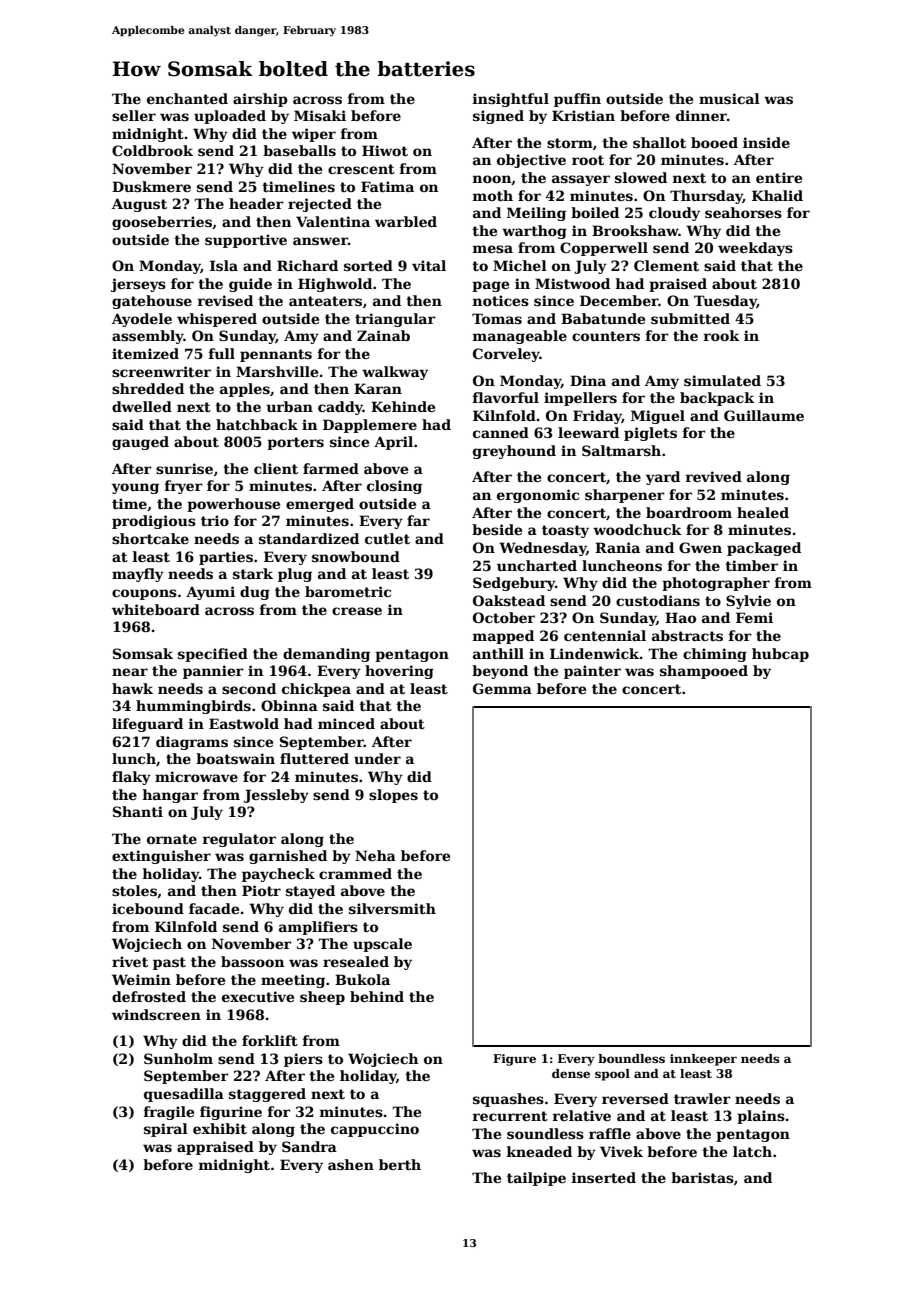  What do you see at coordinates (303, 1060) in the document?
I see `piers` at bounding box center [303, 1060].
